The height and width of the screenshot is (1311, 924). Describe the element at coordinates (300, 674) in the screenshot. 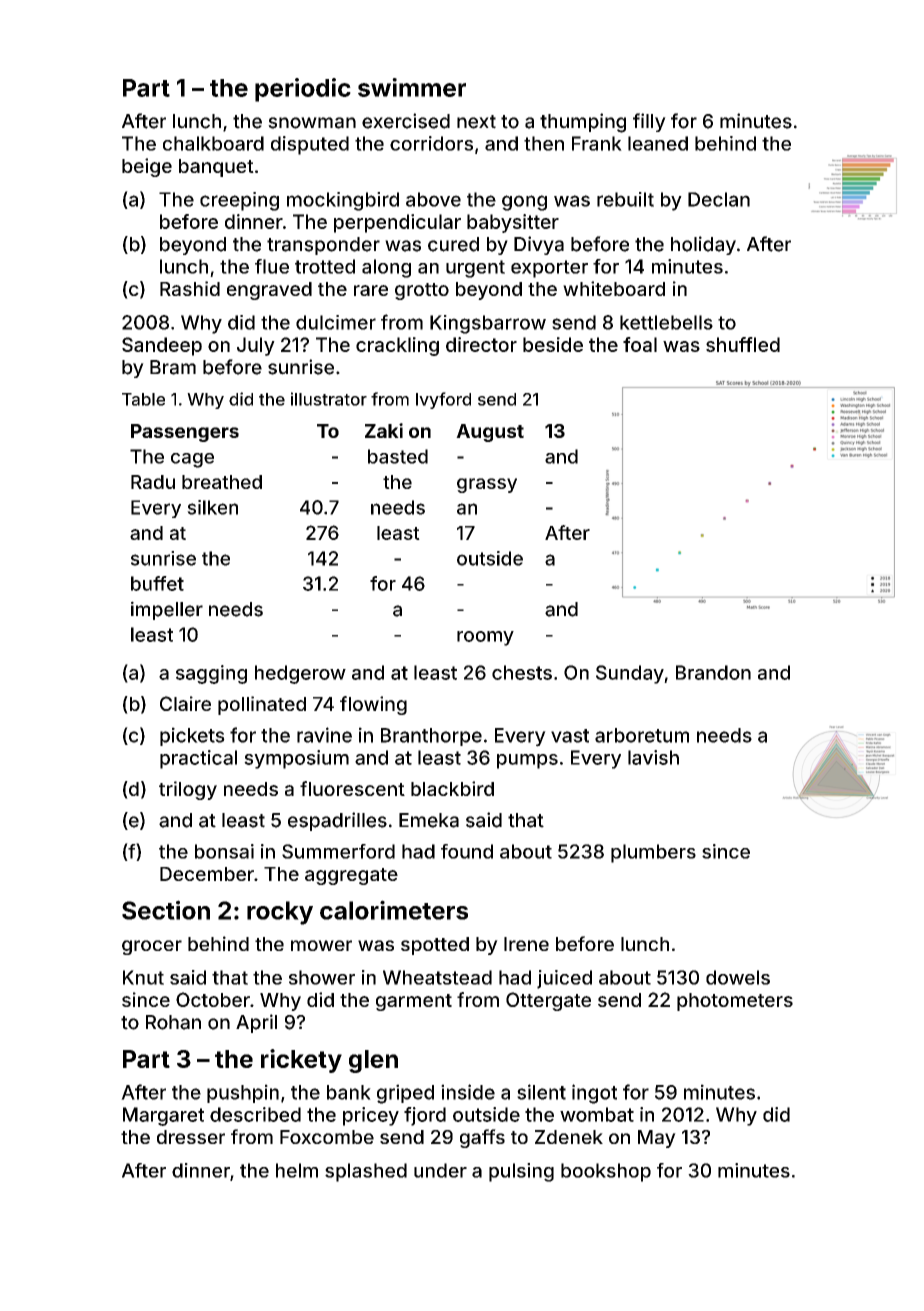

I see `hedgerow` at that location.
